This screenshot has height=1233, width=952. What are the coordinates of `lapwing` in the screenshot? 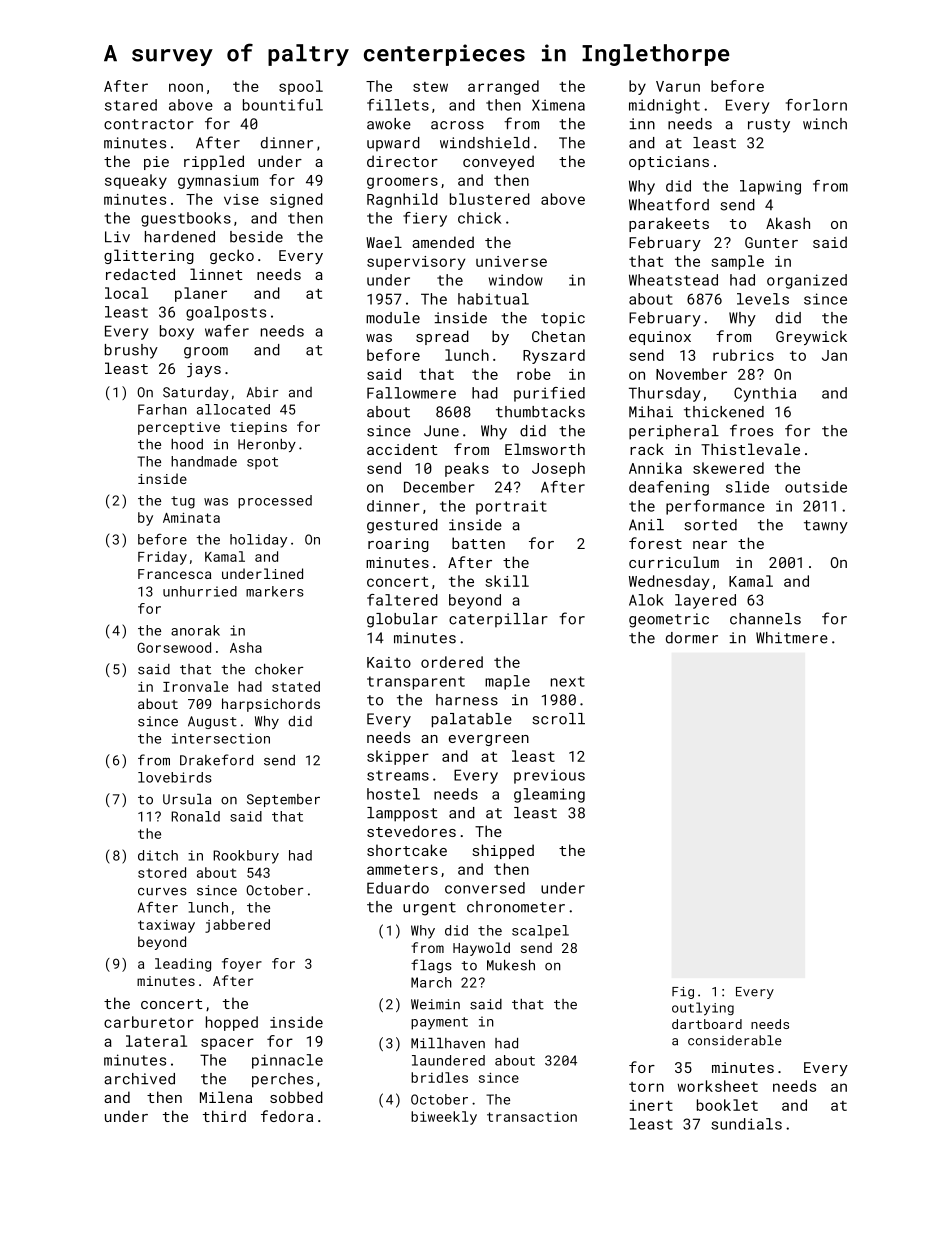 It's located at (770, 187).
